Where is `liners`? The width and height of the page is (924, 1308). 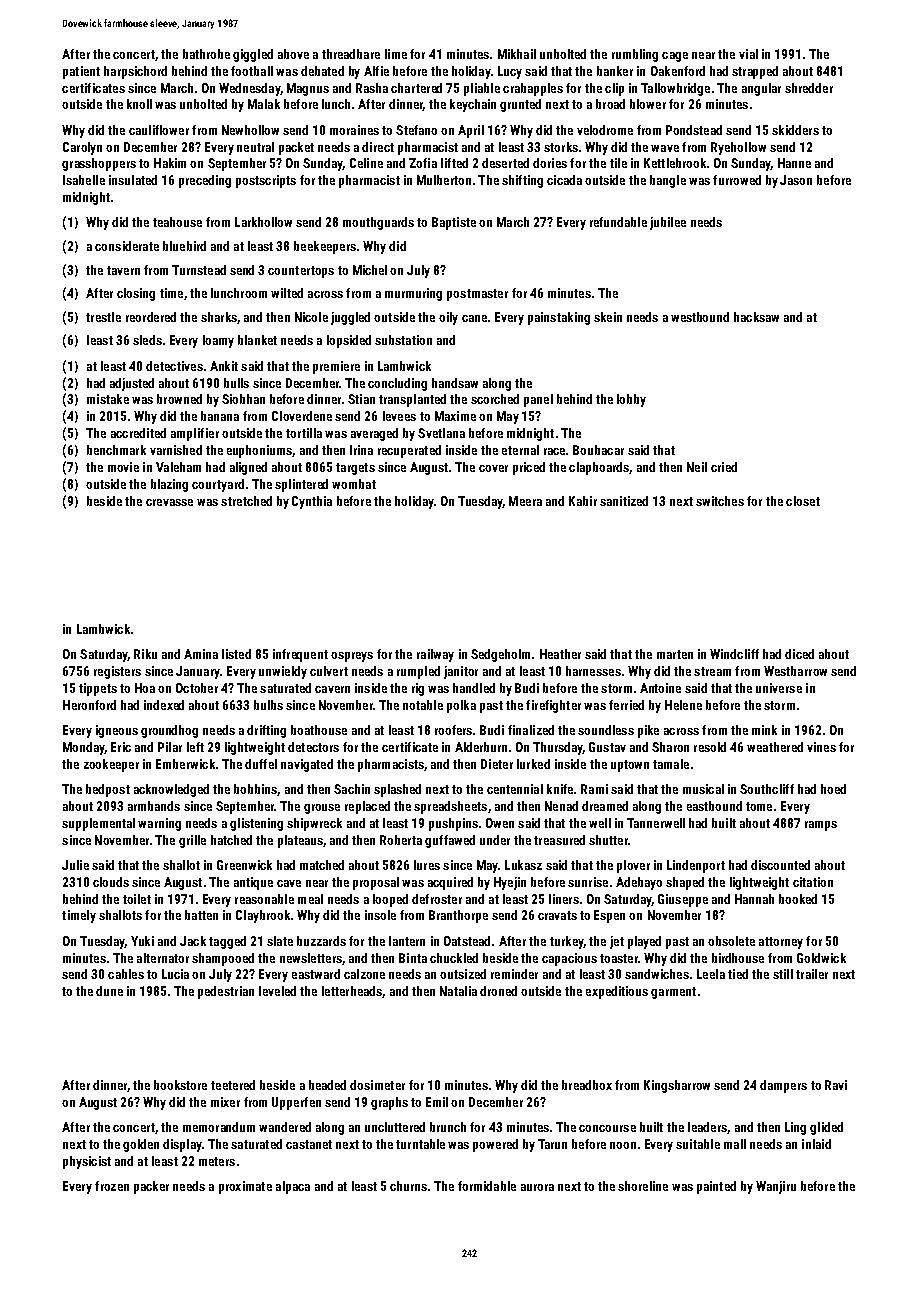 liners is located at coordinates (564, 899).
